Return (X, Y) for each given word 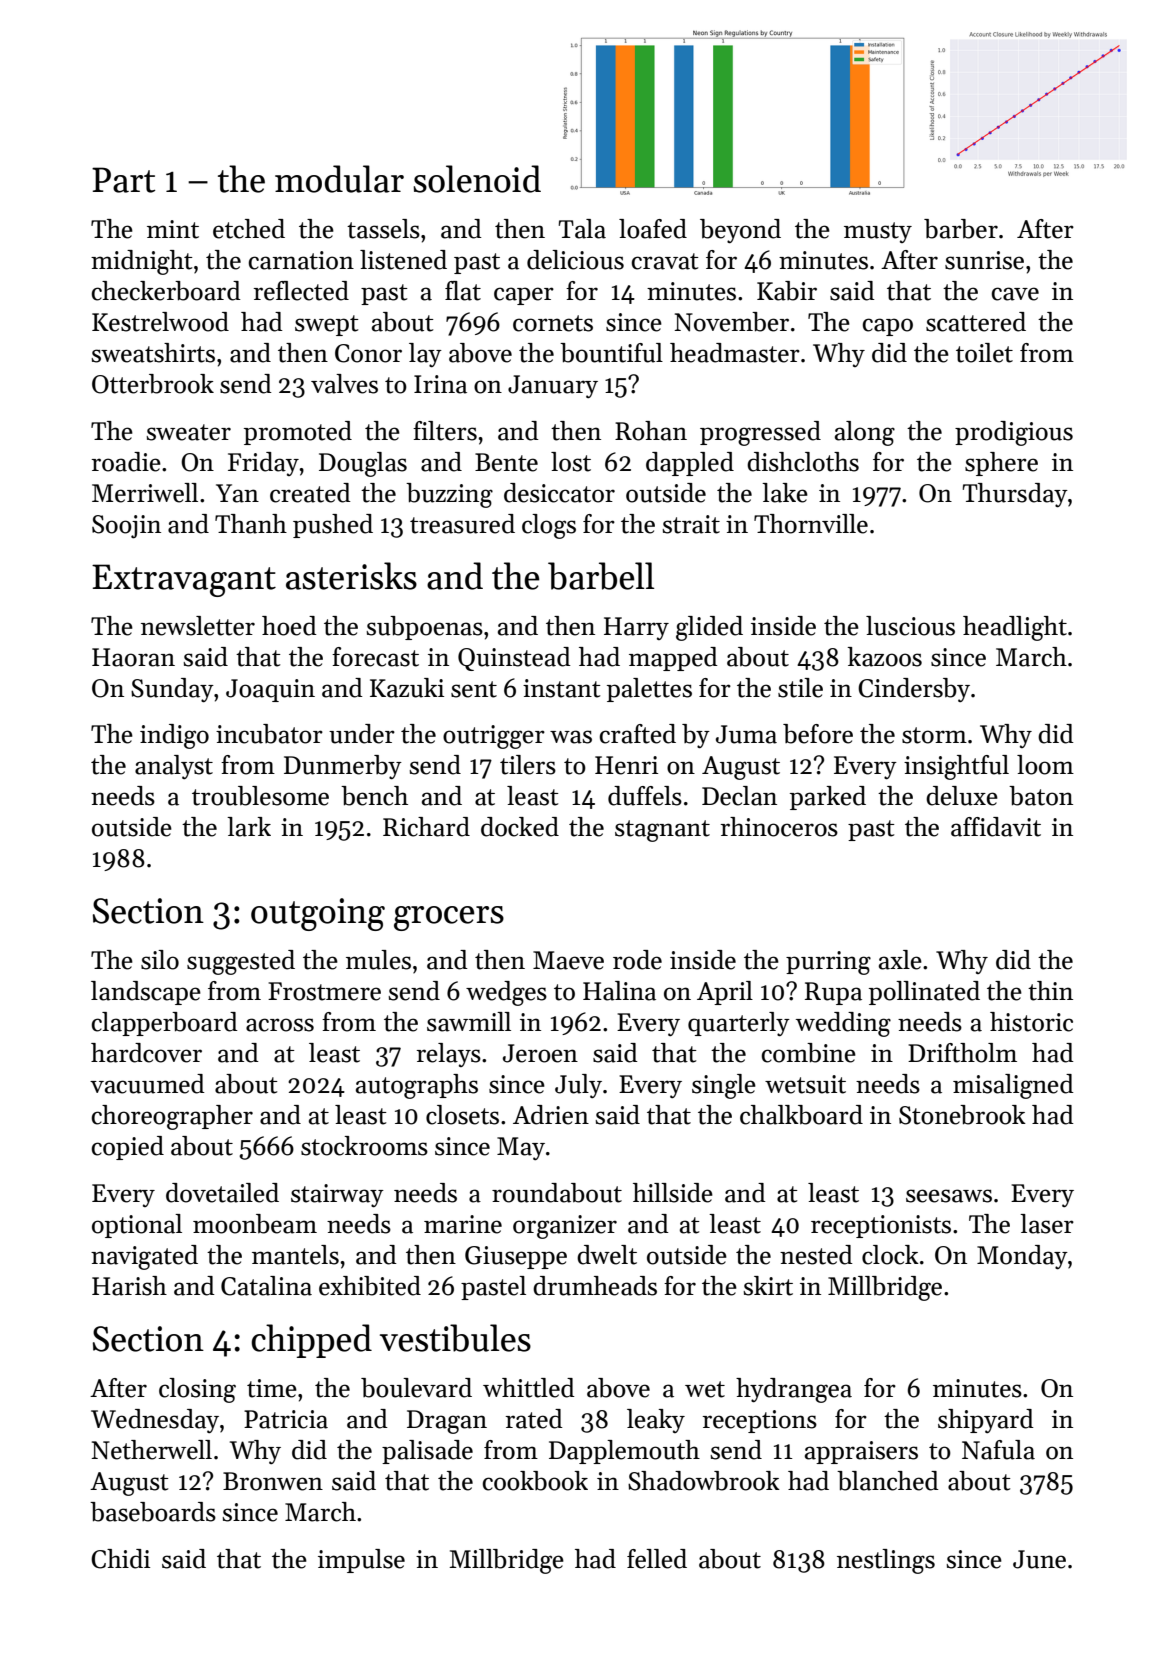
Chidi (120, 1559)
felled (657, 1559)
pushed (333, 526)
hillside (673, 1193)
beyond (740, 231)
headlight (1015, 628)
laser (1047, 1224)
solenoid (477, 179)
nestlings (886, 1561)
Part (123, 180)
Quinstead (514, 659)
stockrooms (364, 1146)
